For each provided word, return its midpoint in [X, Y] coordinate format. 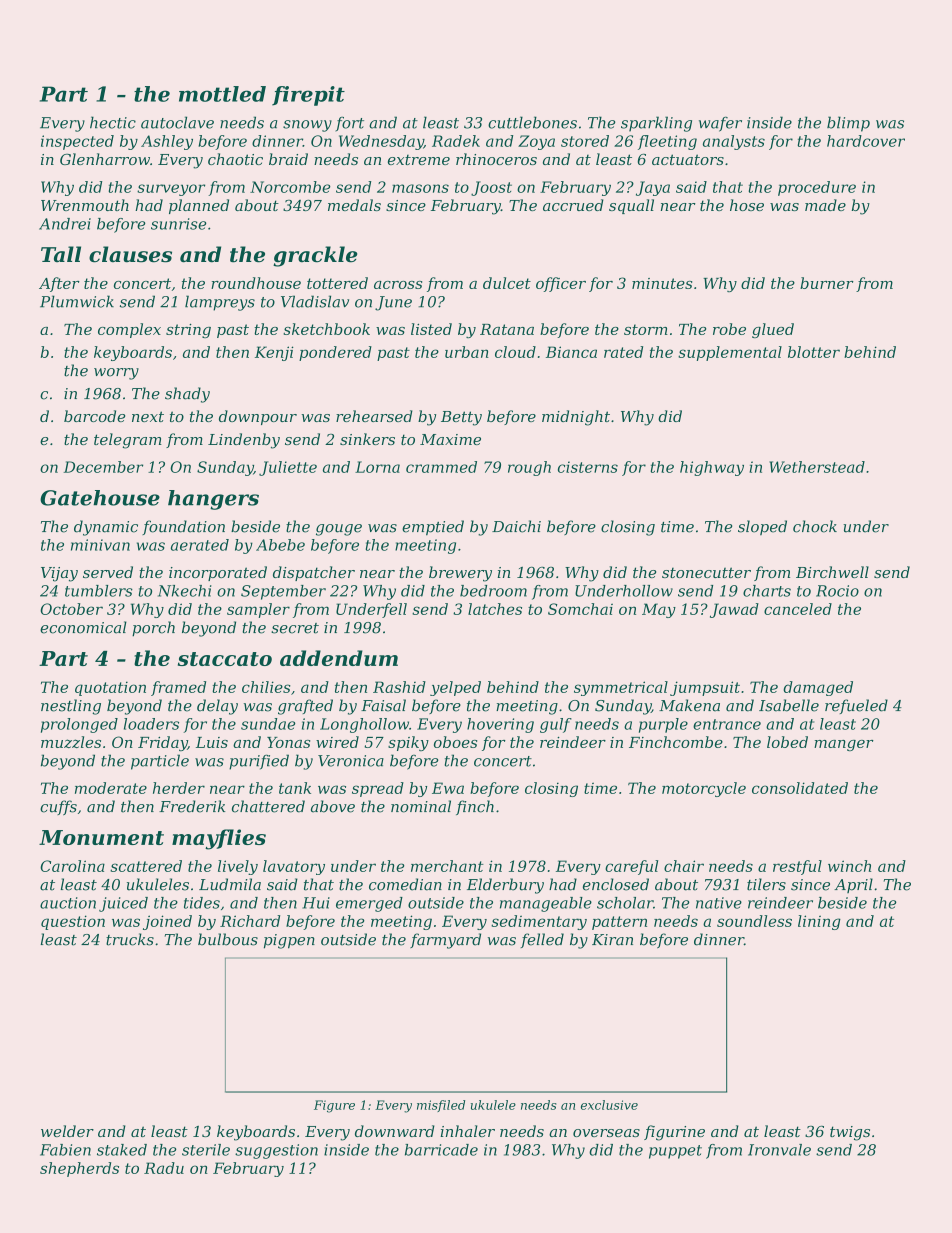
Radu [164, 1168]
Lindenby [244, 441]
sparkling [656, 124]
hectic [113, 122]
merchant [447, 866]
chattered [268, 806]
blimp [848, 124]
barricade [441, 1150]
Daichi [516, 526]
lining [819, 922]
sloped [762, 527]
